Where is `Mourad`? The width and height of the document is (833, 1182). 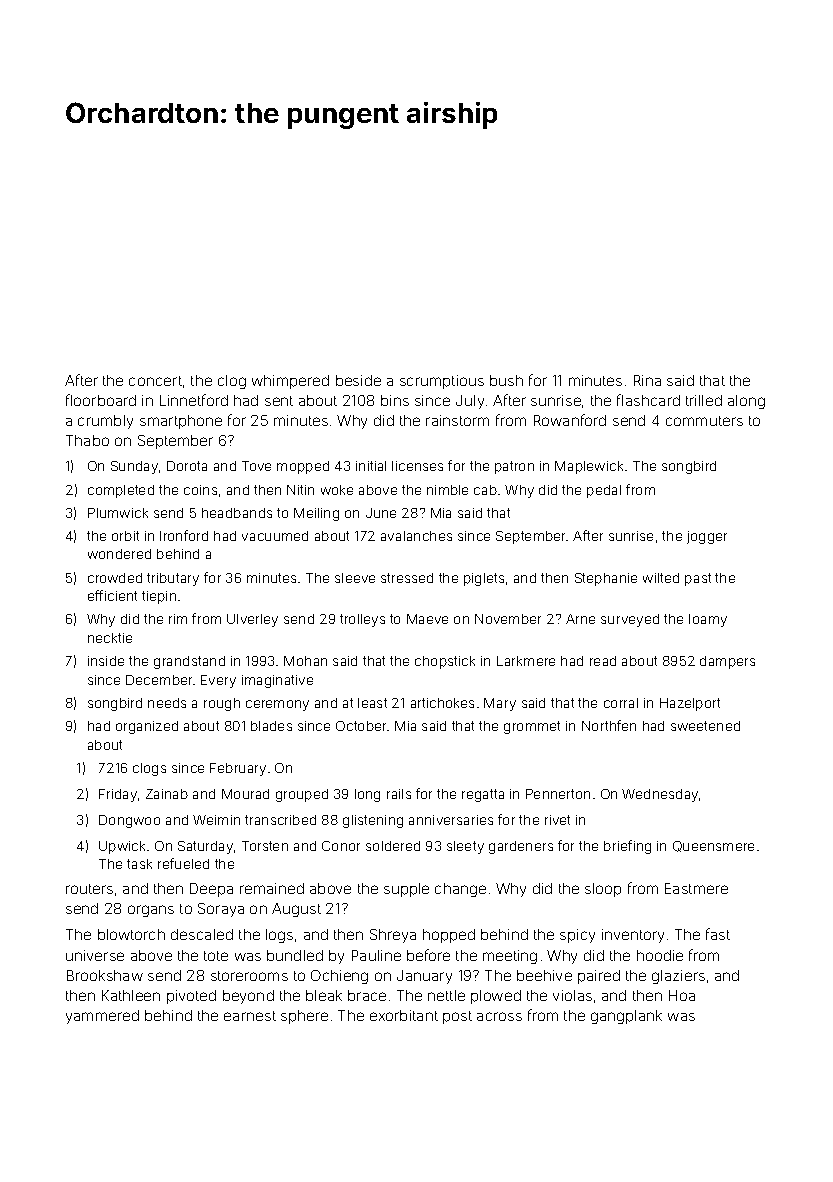 Mourad is located at coordinates (245, 794).
